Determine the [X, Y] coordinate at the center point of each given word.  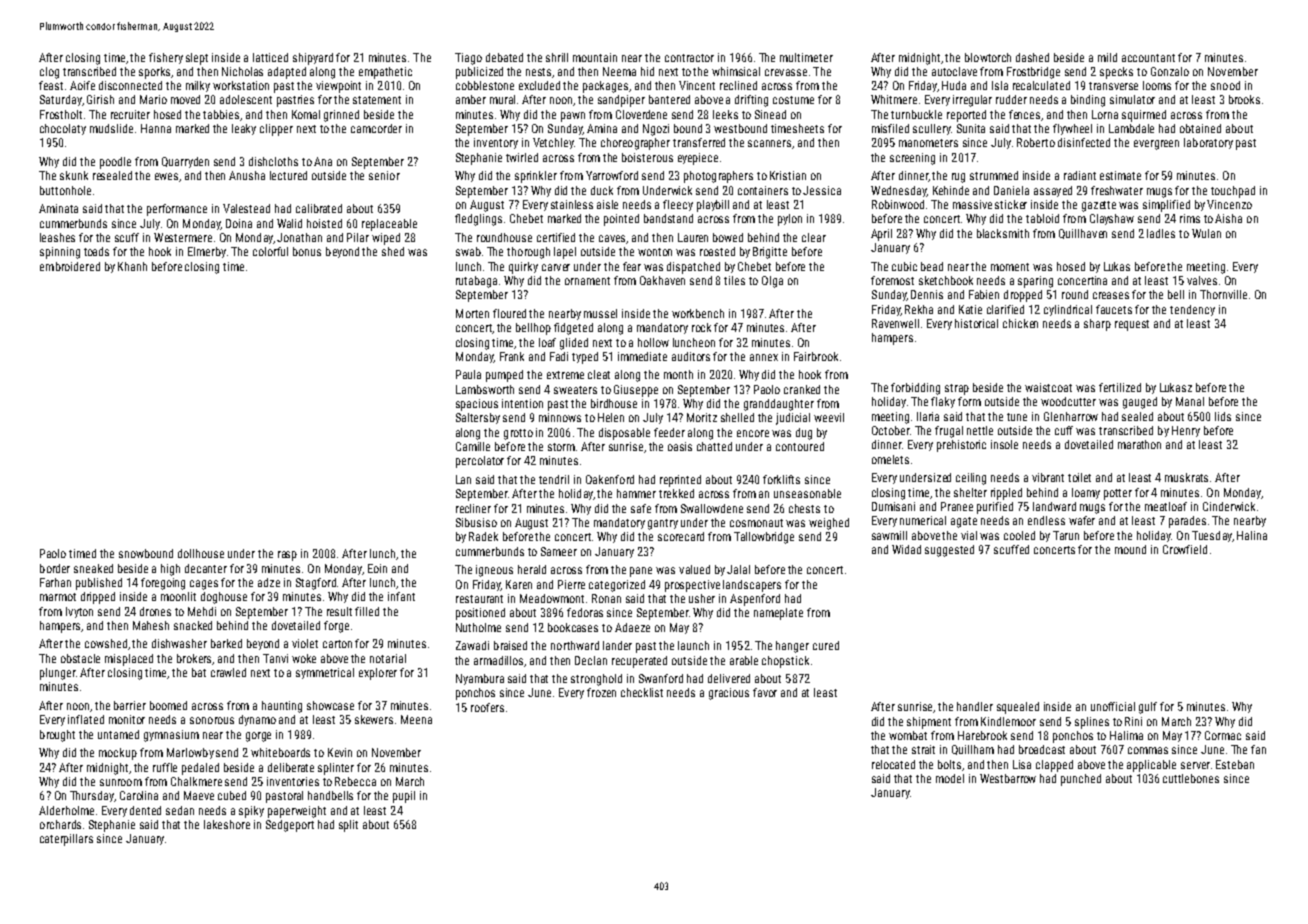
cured [826, 645]
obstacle [80, 658]
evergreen [1156, 145]
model [950, 778]
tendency [1192, 310]
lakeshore [227, 824]
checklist [642, 692]
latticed [270, 57]
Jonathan [299, 237]
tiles [734, 280]
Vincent [697, 85]
